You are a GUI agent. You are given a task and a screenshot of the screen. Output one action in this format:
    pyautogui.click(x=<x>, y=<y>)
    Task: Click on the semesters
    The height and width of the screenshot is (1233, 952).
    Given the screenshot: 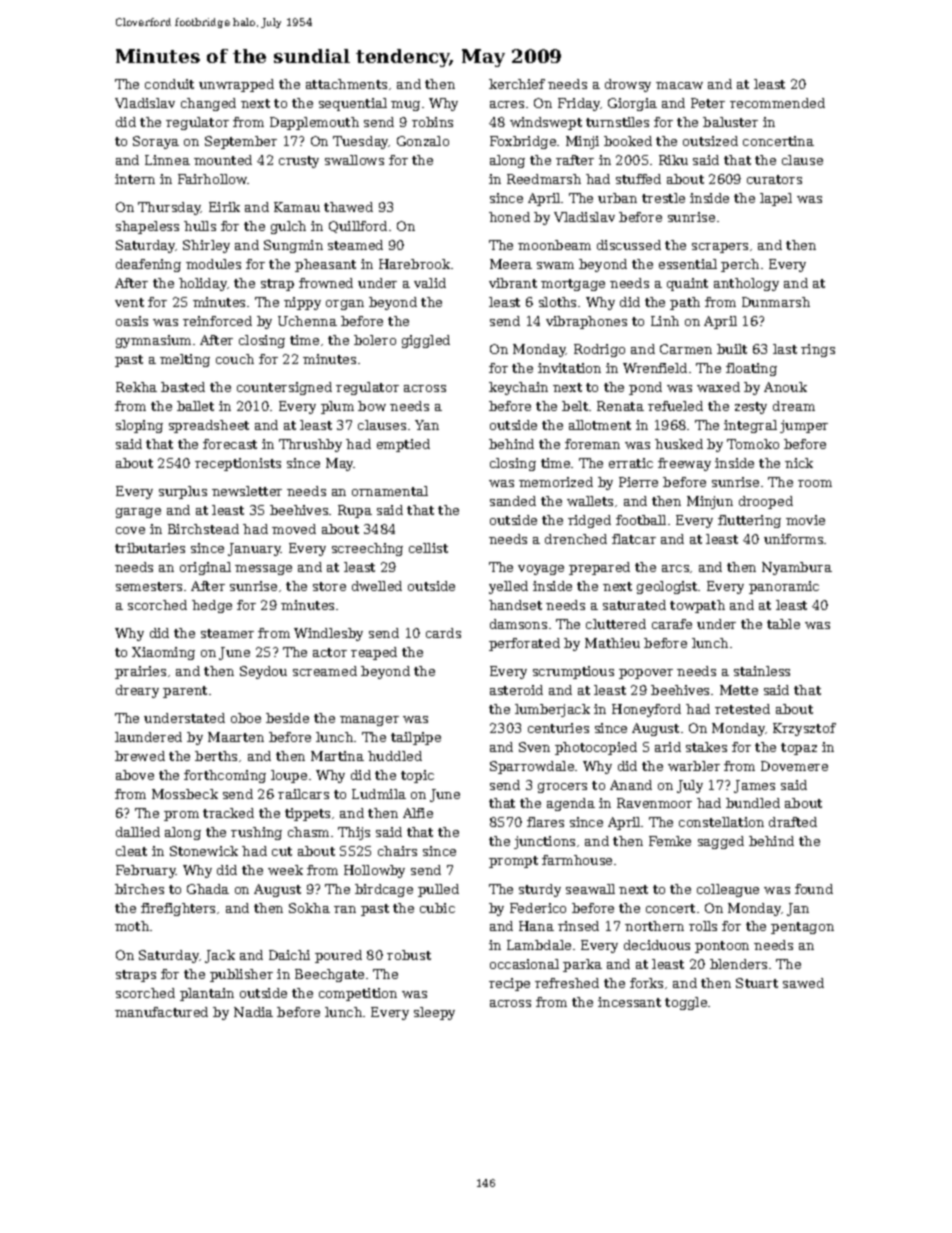 What is the action you would take?
    pyautogui.click(x=149, y=586)
